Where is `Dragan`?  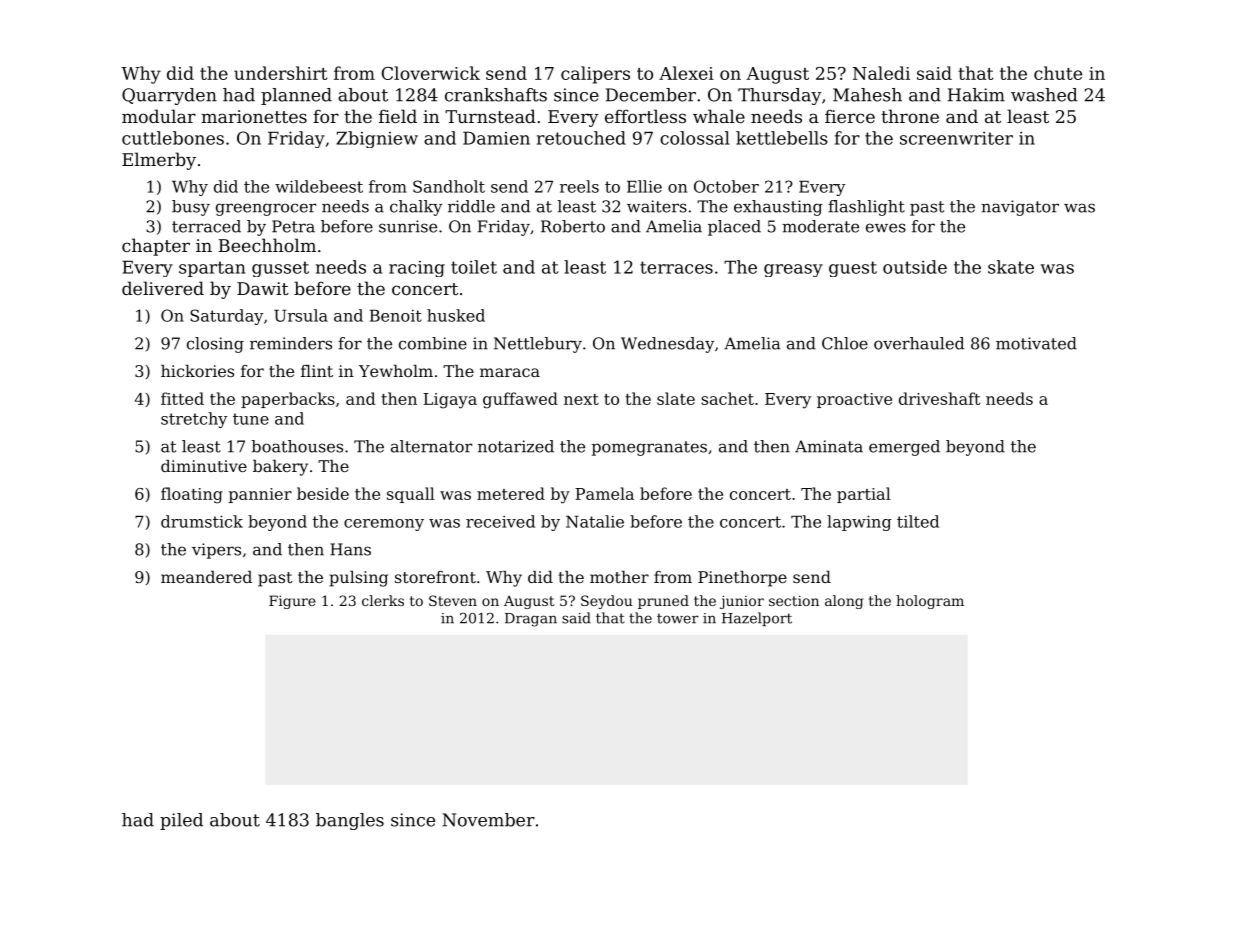
Dragan is located at coordinates (531, 620).
